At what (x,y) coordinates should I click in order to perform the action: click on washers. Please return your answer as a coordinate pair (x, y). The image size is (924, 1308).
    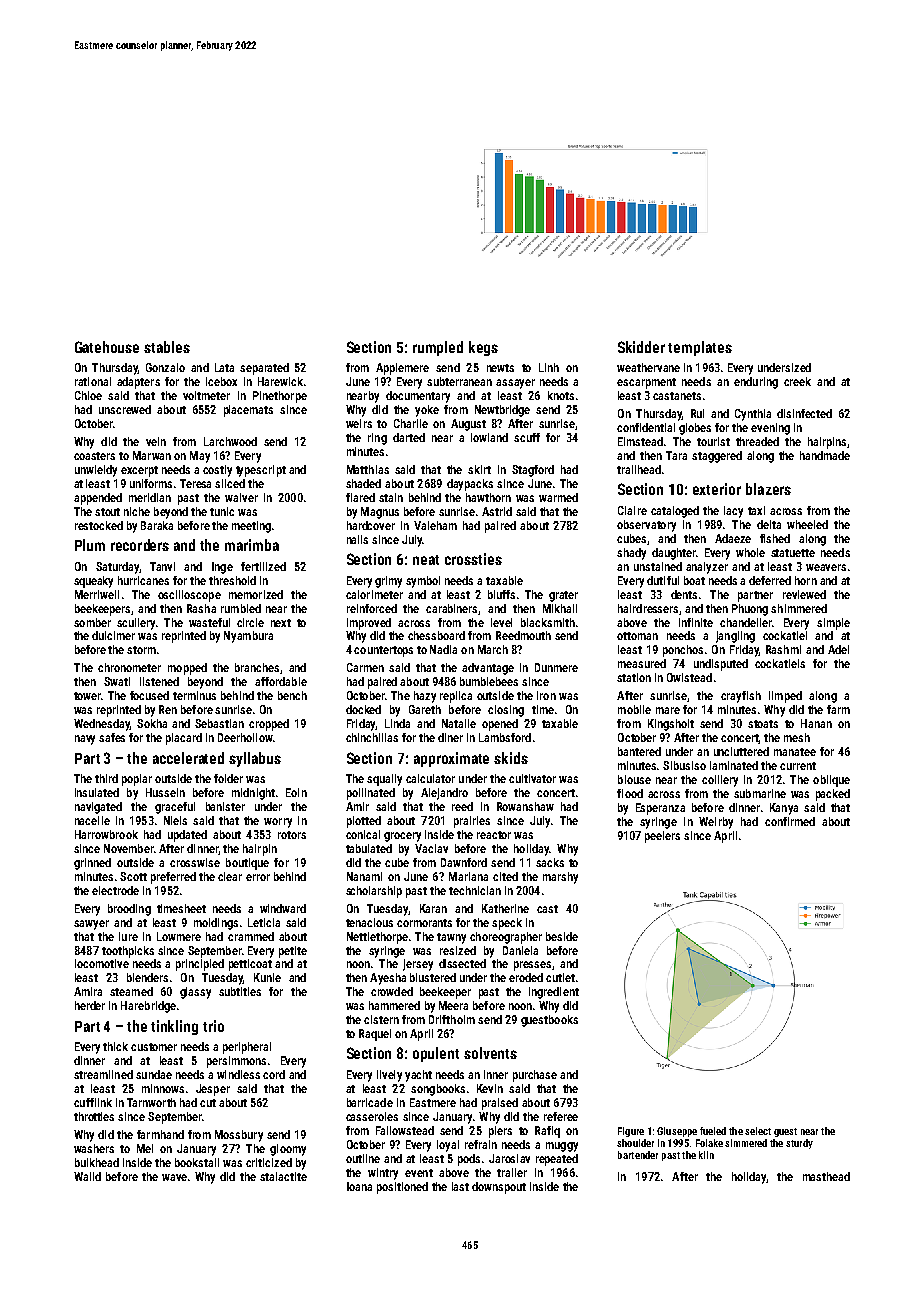
    Looking at the image, I should click on (94, 1148).
